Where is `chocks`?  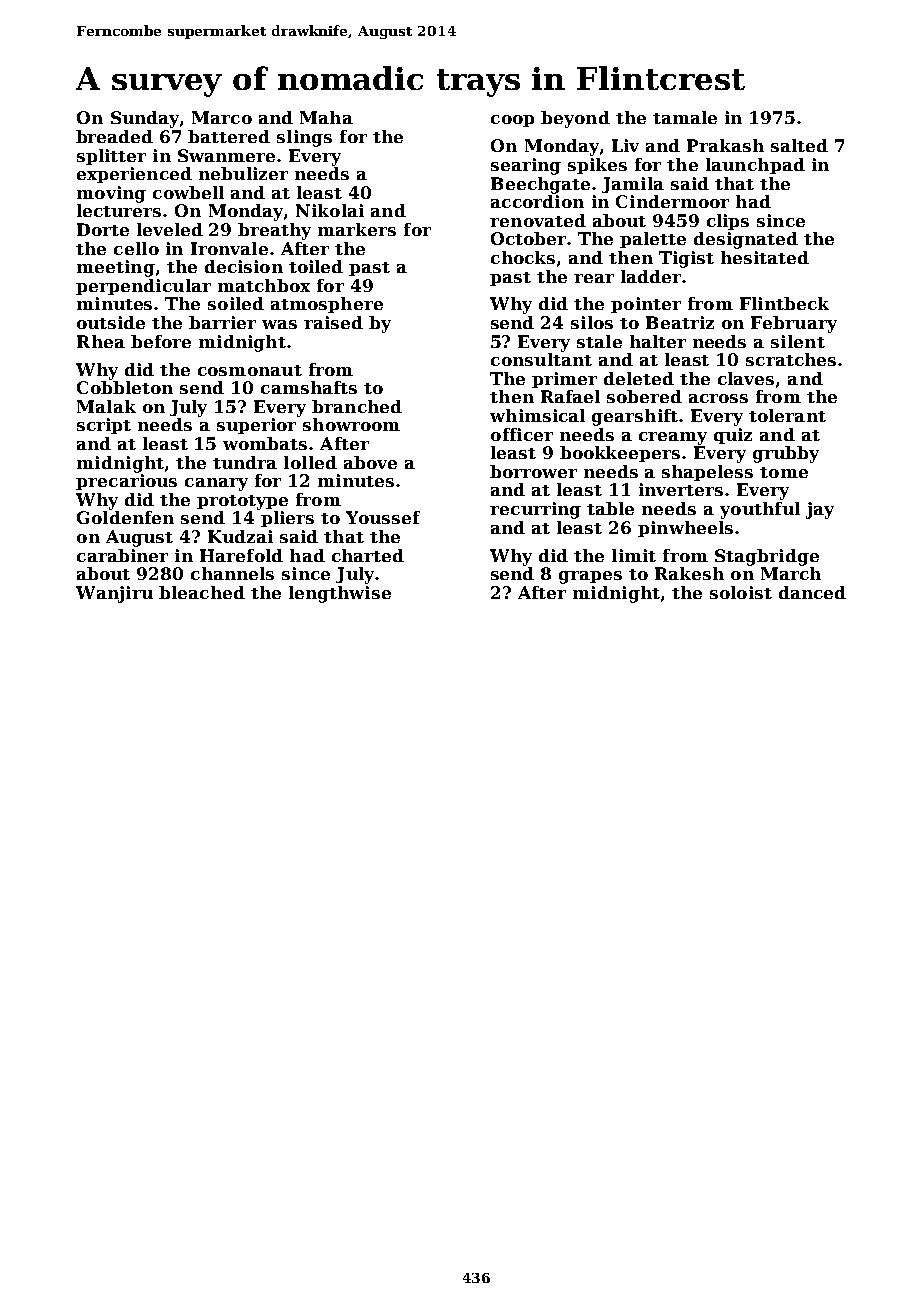
chocks is located at coordinates (523, 257).
